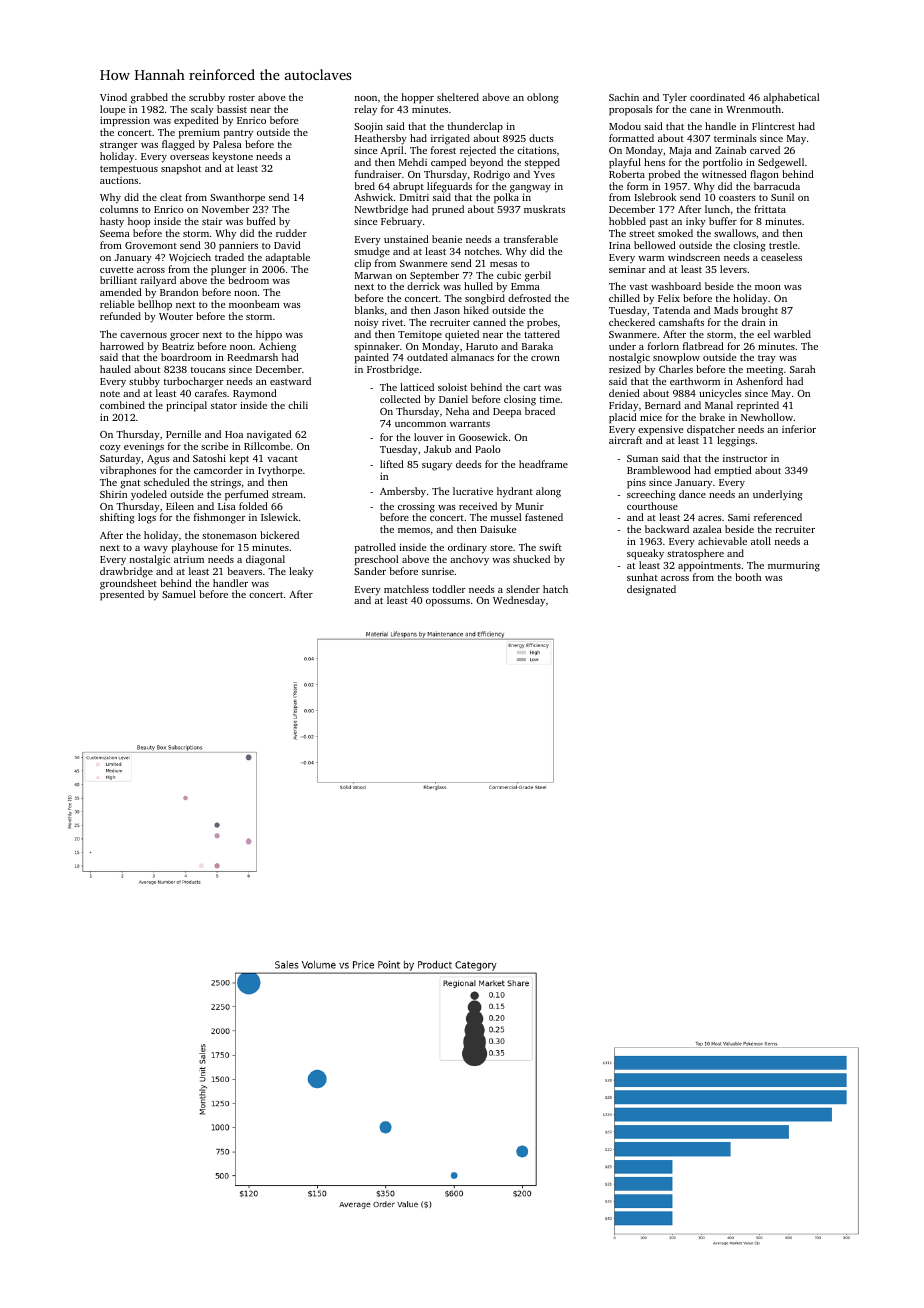 The width and height of the page is (924, 1308). Describe the element at coordinates (125, 121) in the page. I see `impression` at that location.
